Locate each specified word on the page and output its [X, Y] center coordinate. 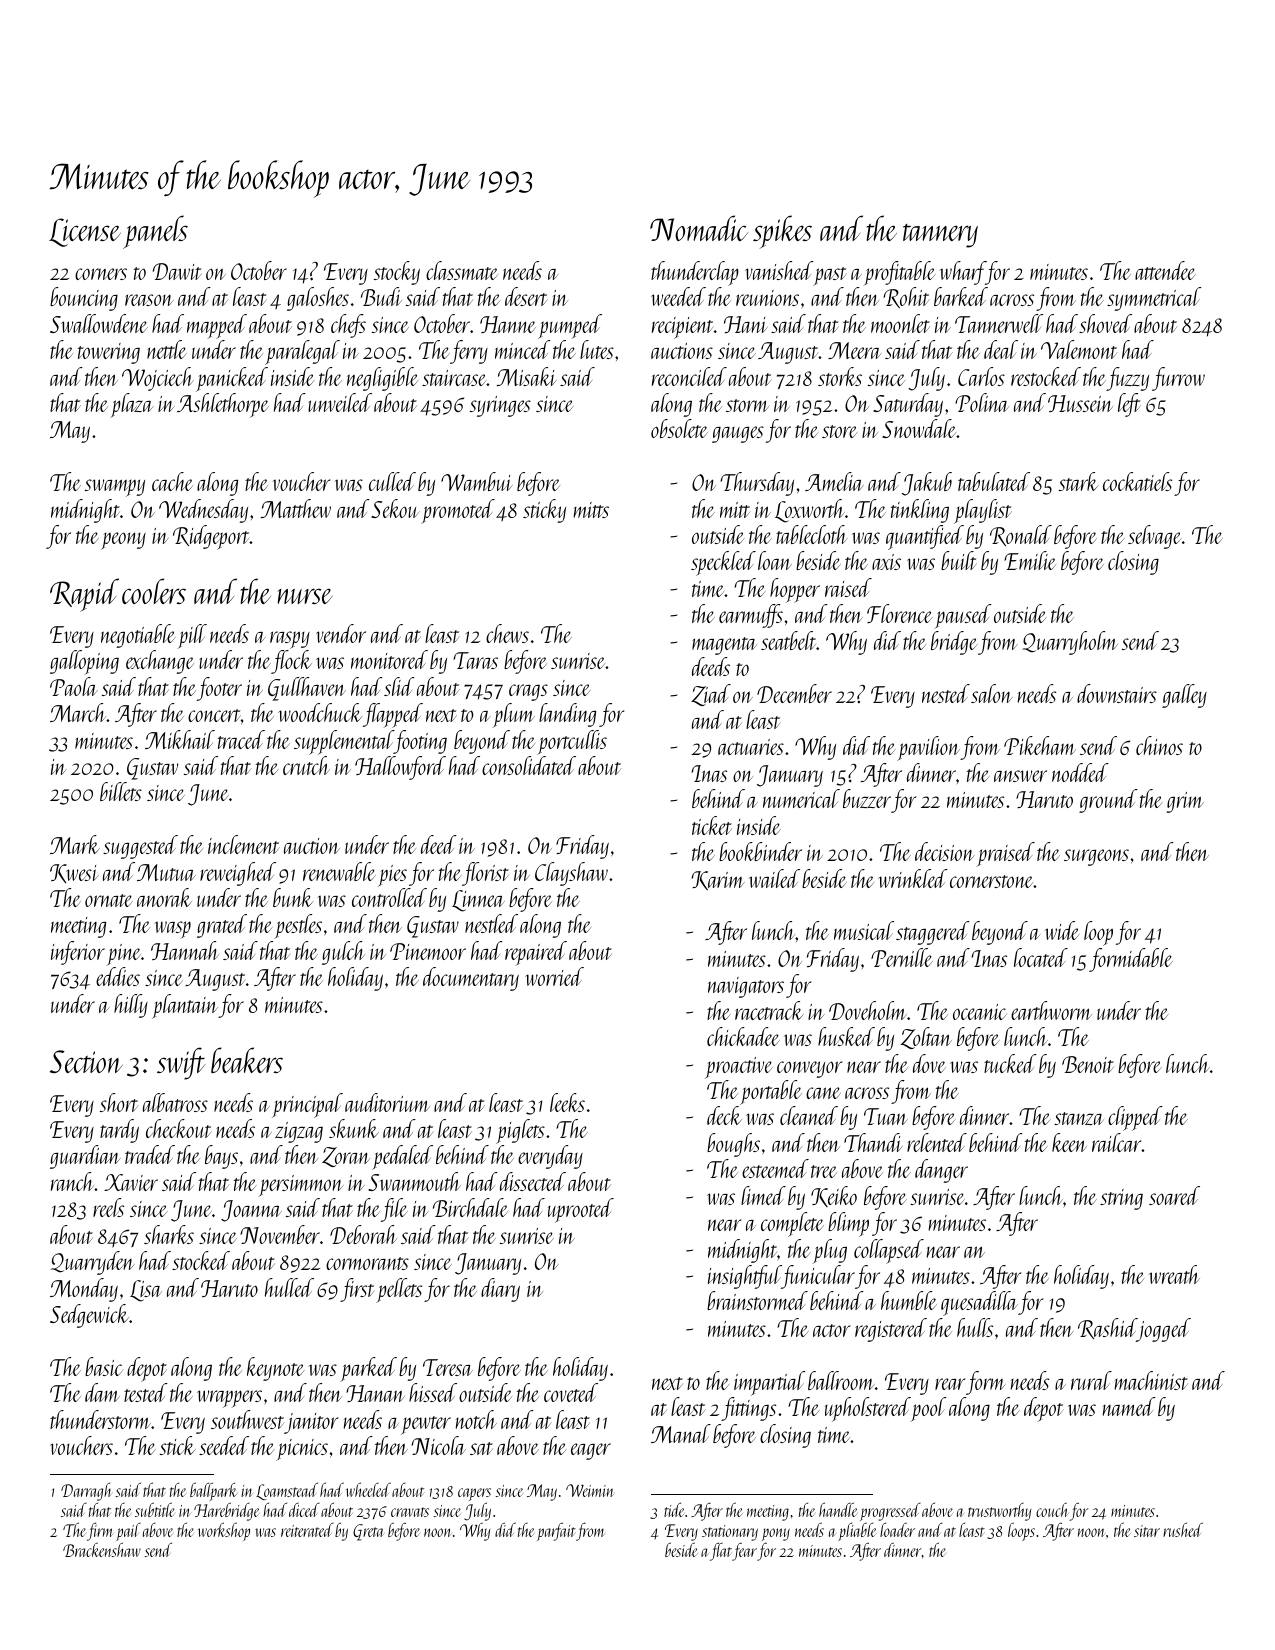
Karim [718, 880]
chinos [1159, 745]
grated [222, 926]
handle [838, 1509]
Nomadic [699, 228]
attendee [1165, 270]
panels [155, 232]
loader [897, 1529]
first [357, 1290]
